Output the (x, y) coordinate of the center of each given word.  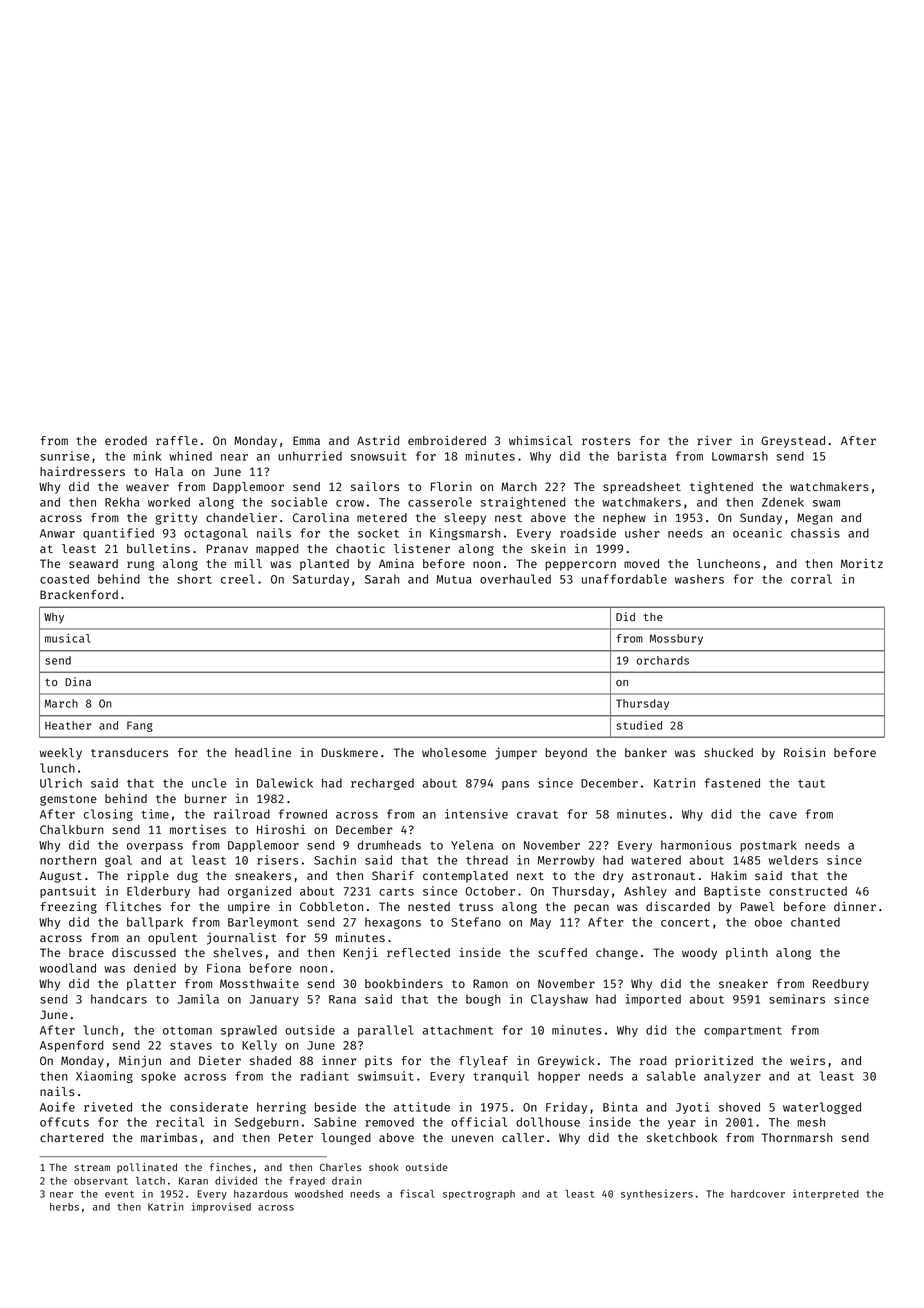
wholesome (454, 752)
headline (263, 752)
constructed (808, 891)
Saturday (321, 580)
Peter (296, 1137)
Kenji (361, 953)
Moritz (862, 563)
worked (169, 502)
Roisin (804, 752)
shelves (238, 952)
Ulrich (61, 783)
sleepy (465, 519)
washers (699, 579)
